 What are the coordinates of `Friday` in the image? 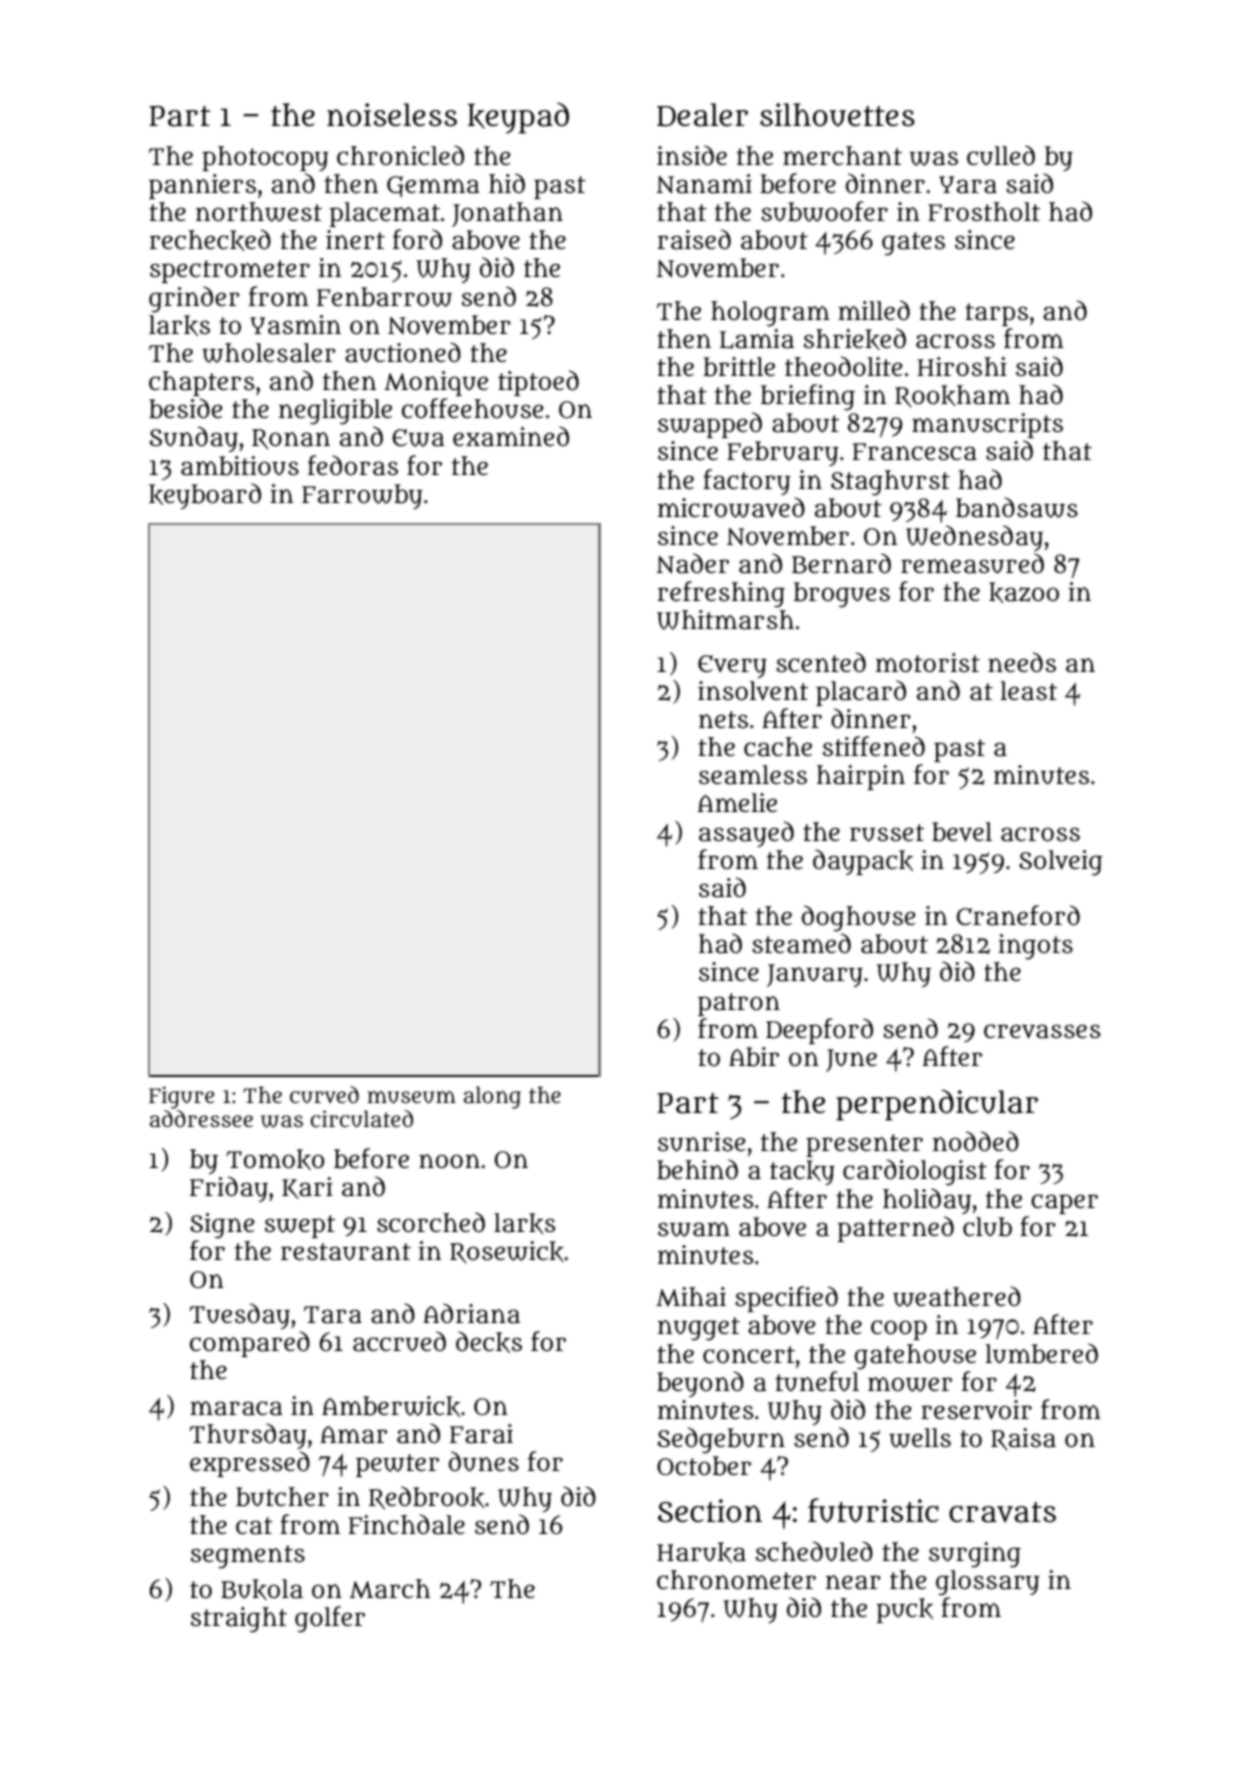 It's located at (229, 1189).
